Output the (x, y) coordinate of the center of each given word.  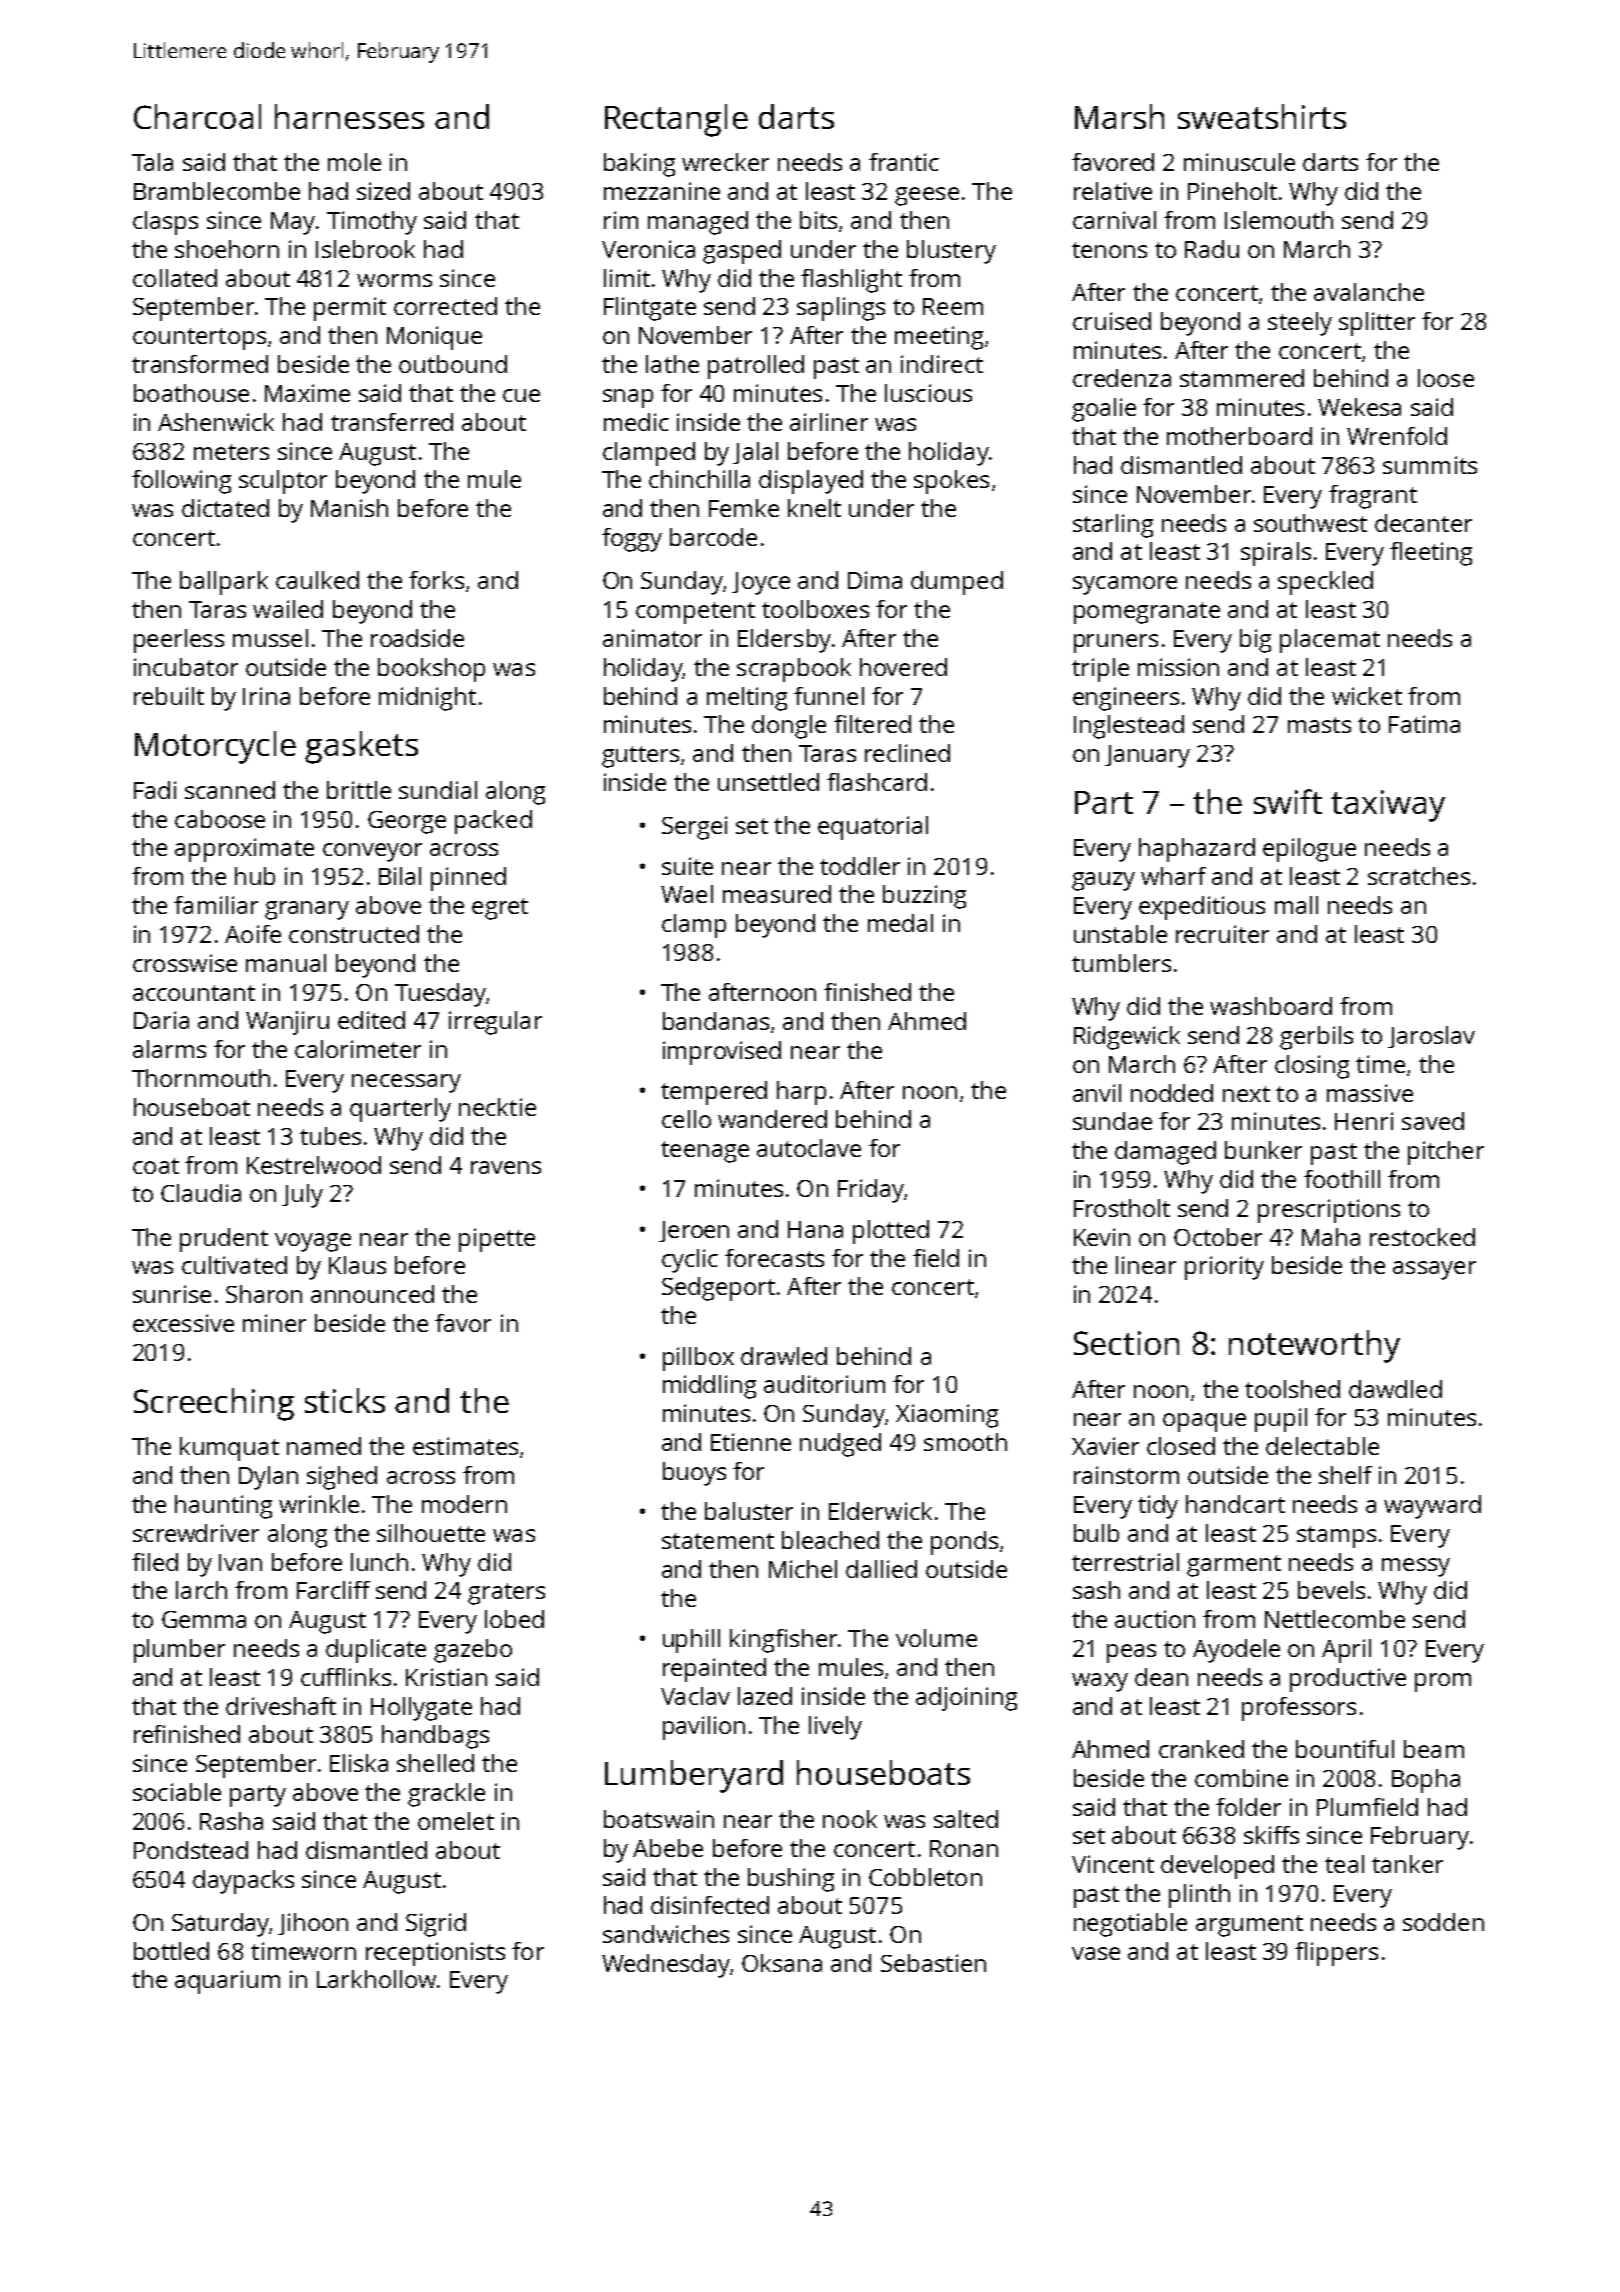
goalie (1104, 410)
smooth (965, 1442)
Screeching (214, 1404)
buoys (694, 1474)
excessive (183, 1323)
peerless (179, 641)
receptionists (435, 1954)
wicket (1367, 696)
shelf (1345, 1475)
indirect (942, 364)
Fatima (1424, 724)
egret (500, 909)
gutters (640, 757)
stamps (1336, 1537)
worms (394, 280)
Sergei (694, 828)
